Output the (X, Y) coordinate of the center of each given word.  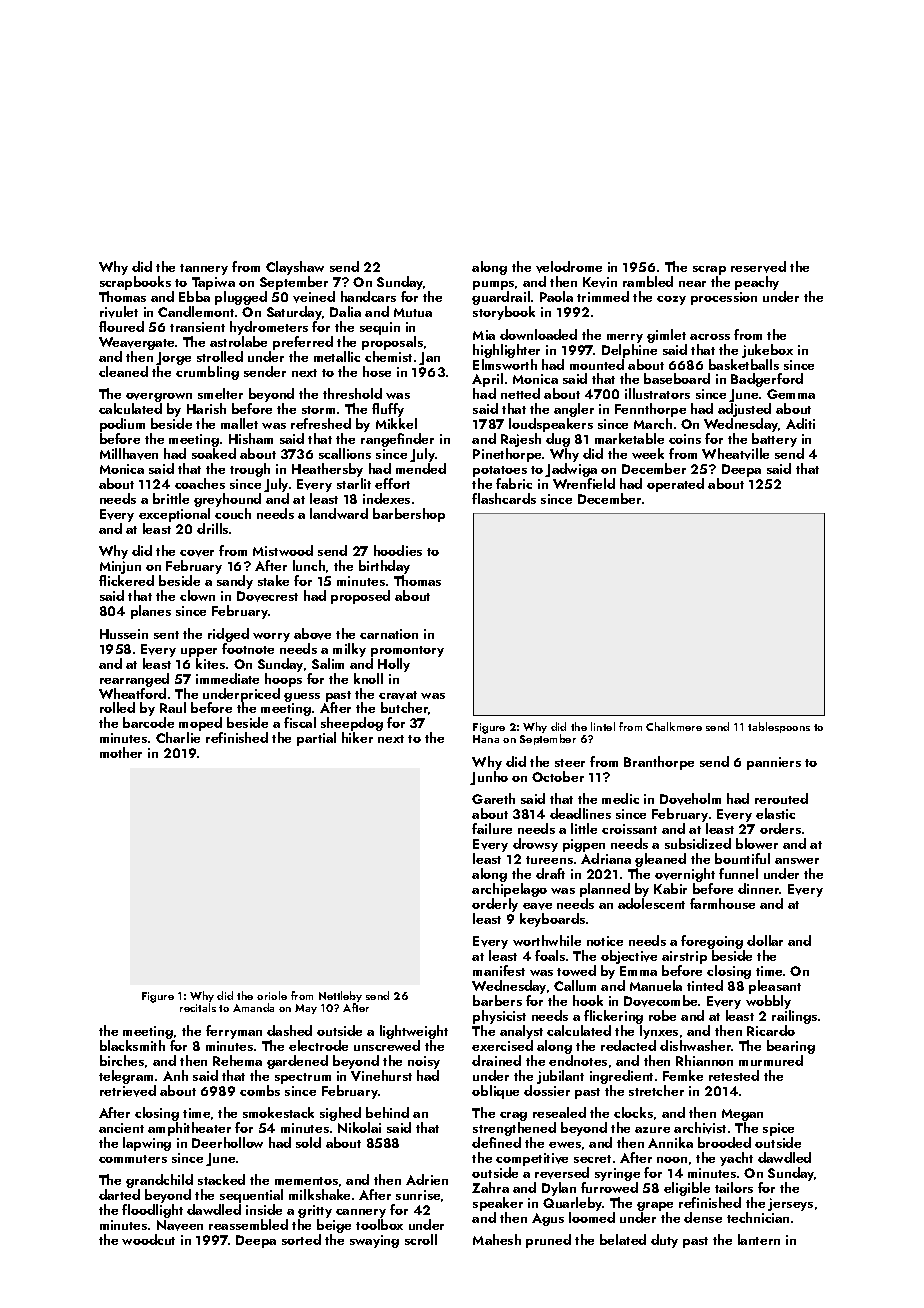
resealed (559, 1112)
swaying (374, 1241)
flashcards (504, 498)
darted (119, 1195)
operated (675, 485)
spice (778, 1129)
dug (558, 441)
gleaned (660, 860)
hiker (357, 738)
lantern (759, 1239)
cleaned (123, 371)
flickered (126, 581)
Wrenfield (584, 483)
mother (121, 752)
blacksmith (132, 1045)
